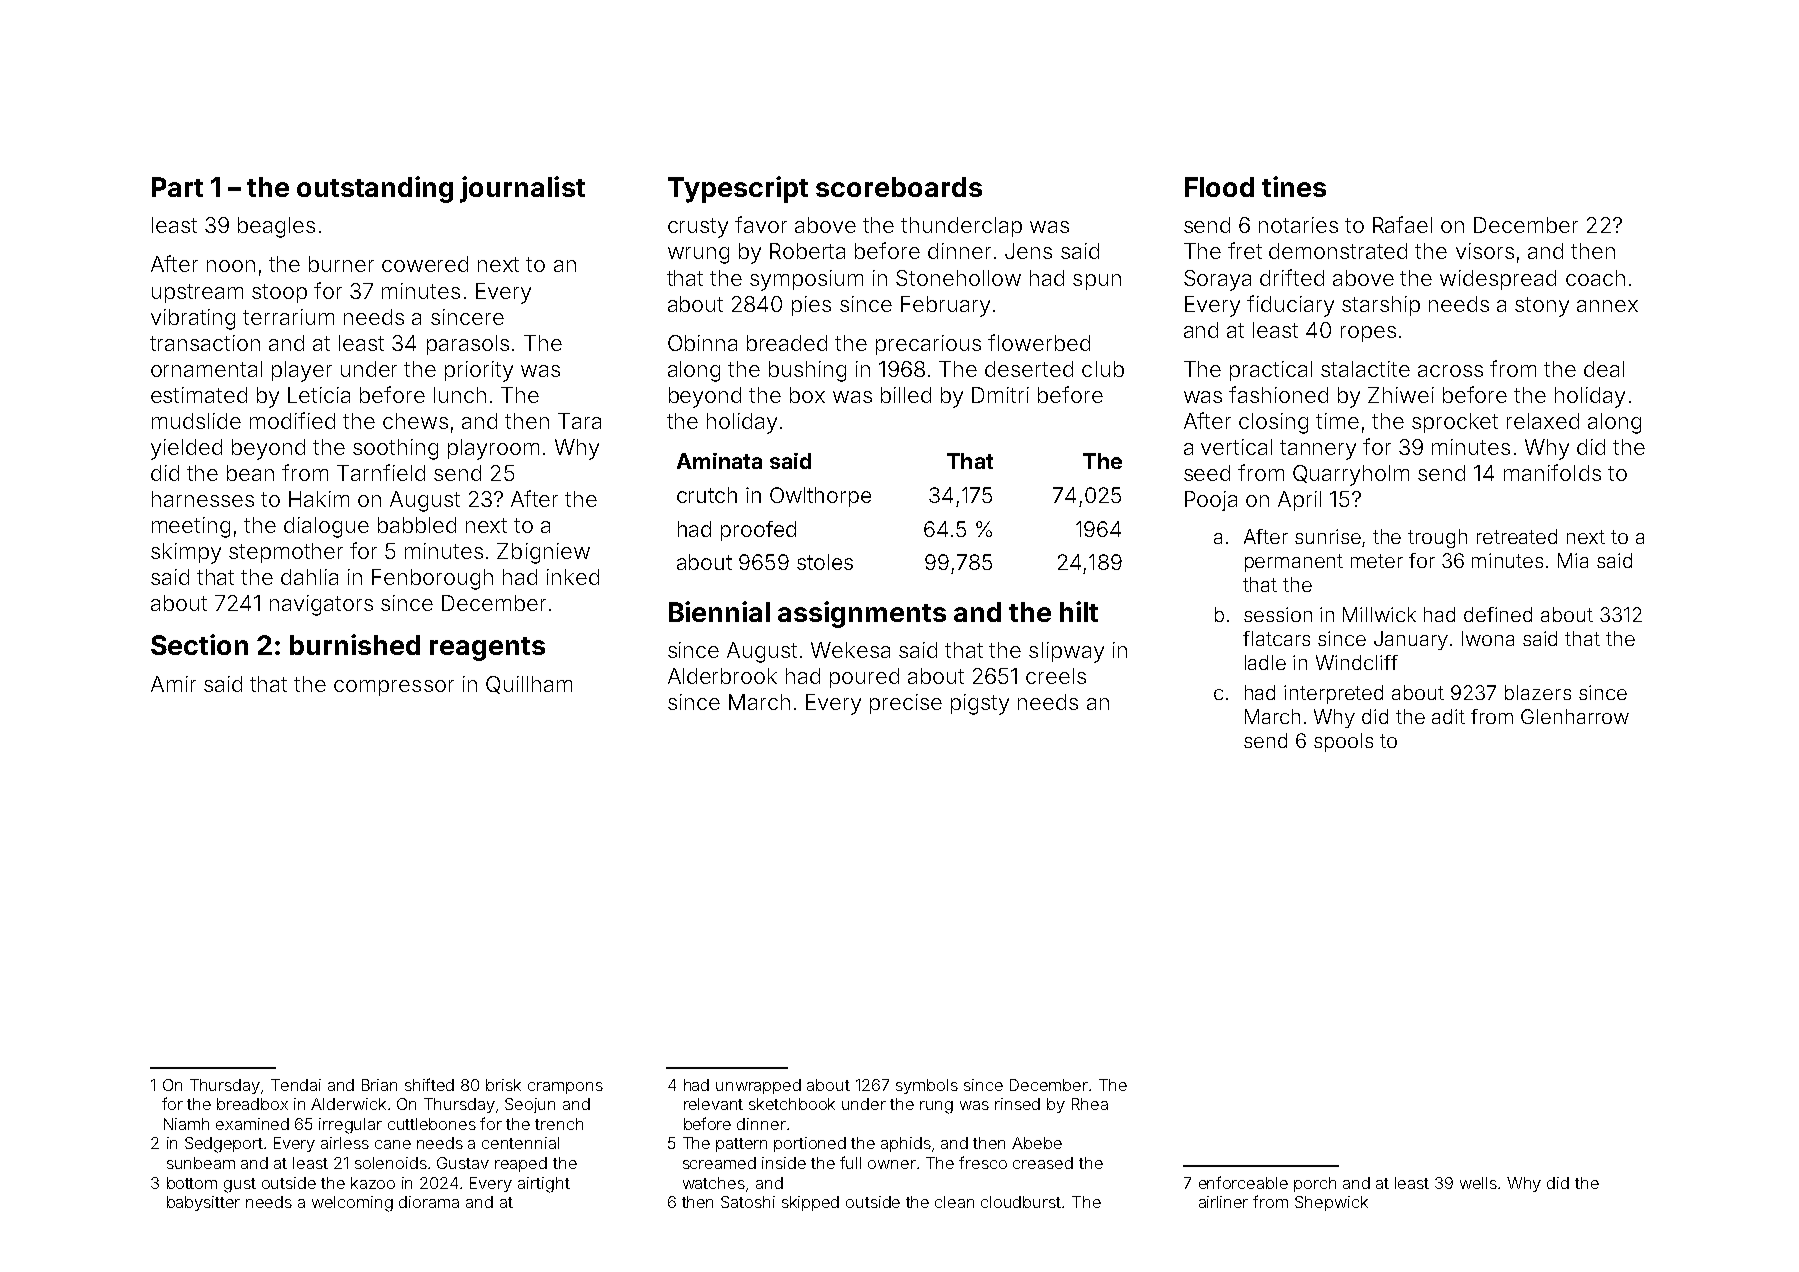  I want to click on flowerbed, so click(1039, 342).
